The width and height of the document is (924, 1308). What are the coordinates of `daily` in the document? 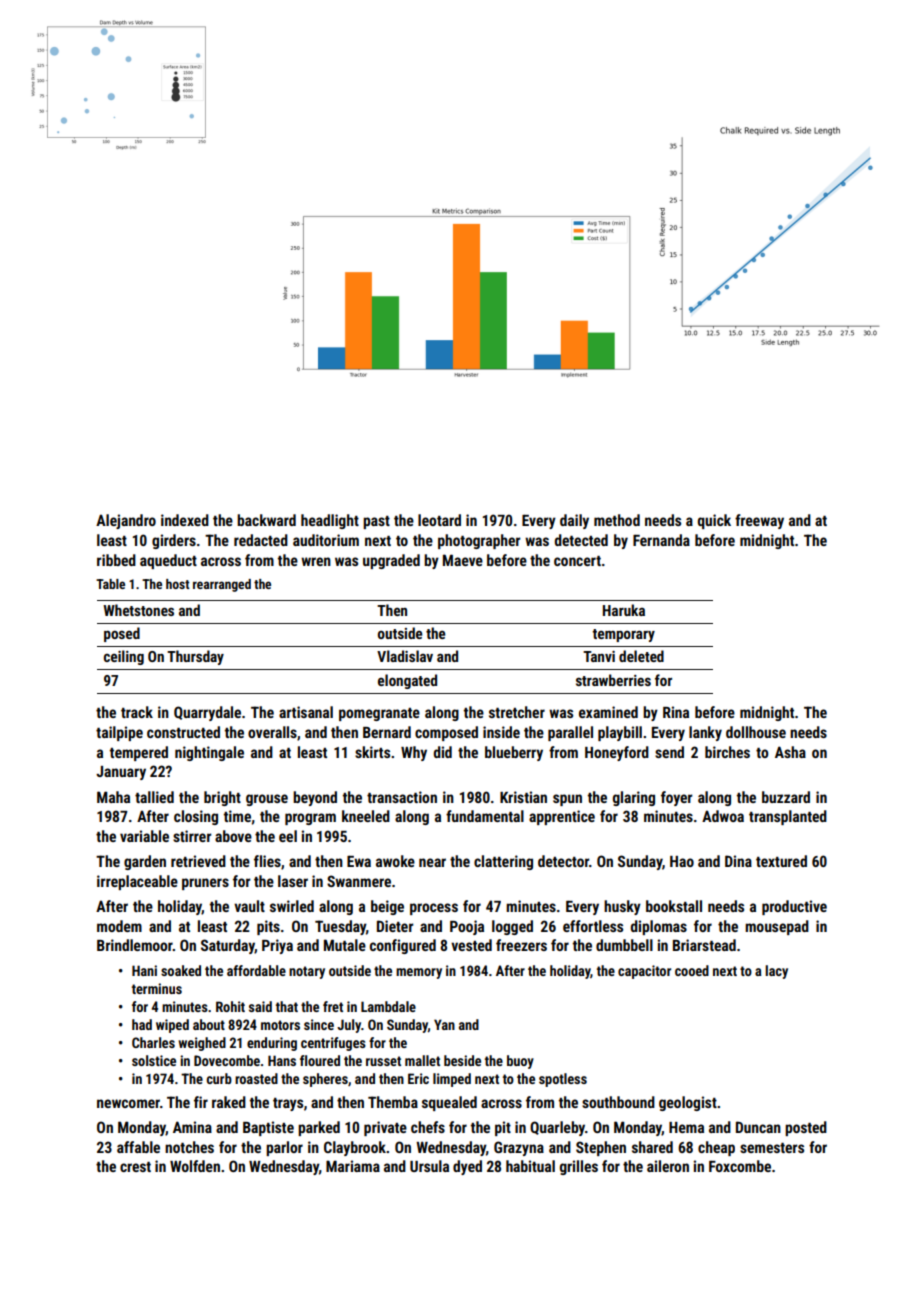 It's located at (574, 521).
